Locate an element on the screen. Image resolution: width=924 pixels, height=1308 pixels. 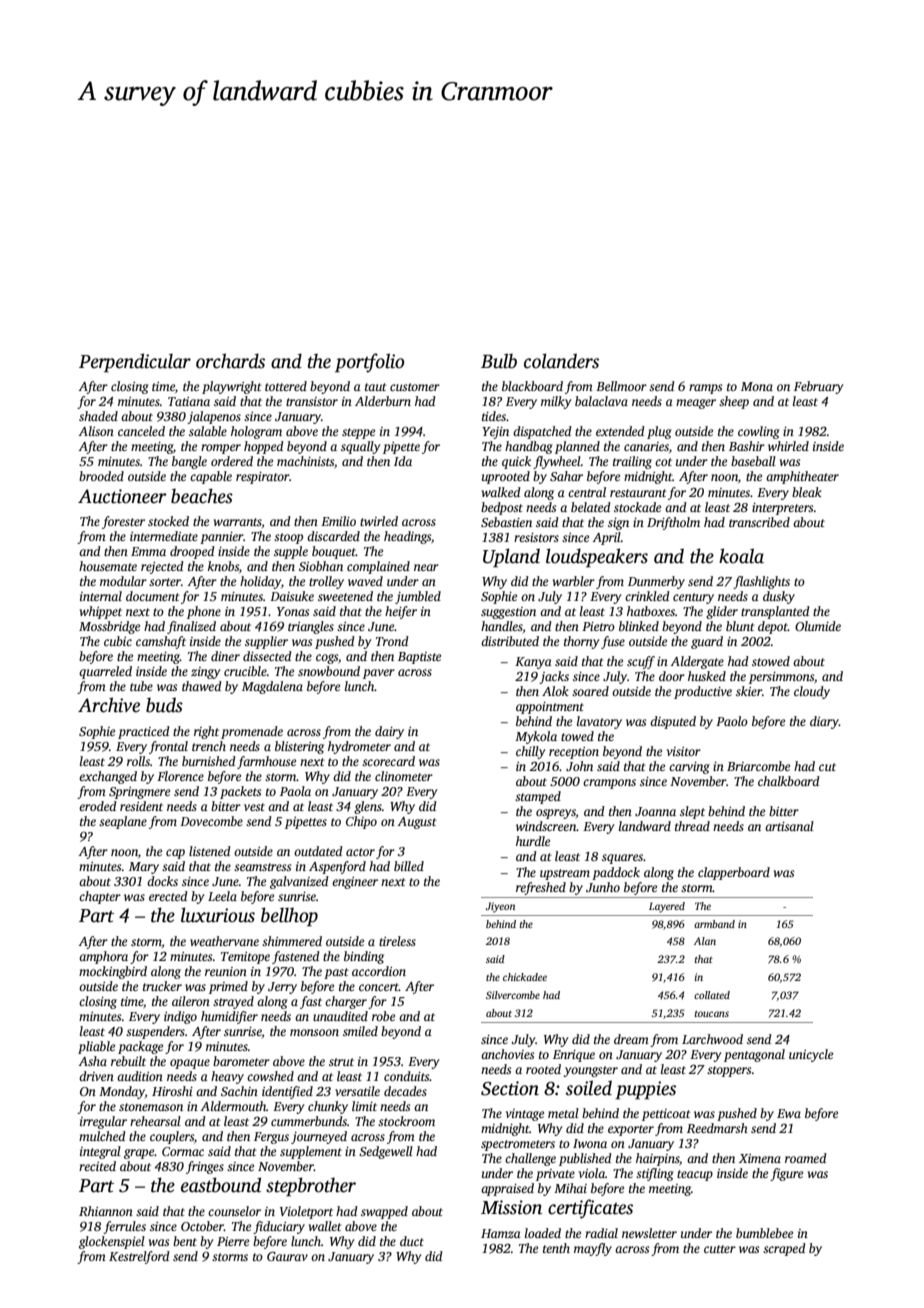
chapter is located at coordinates (100, 897).
